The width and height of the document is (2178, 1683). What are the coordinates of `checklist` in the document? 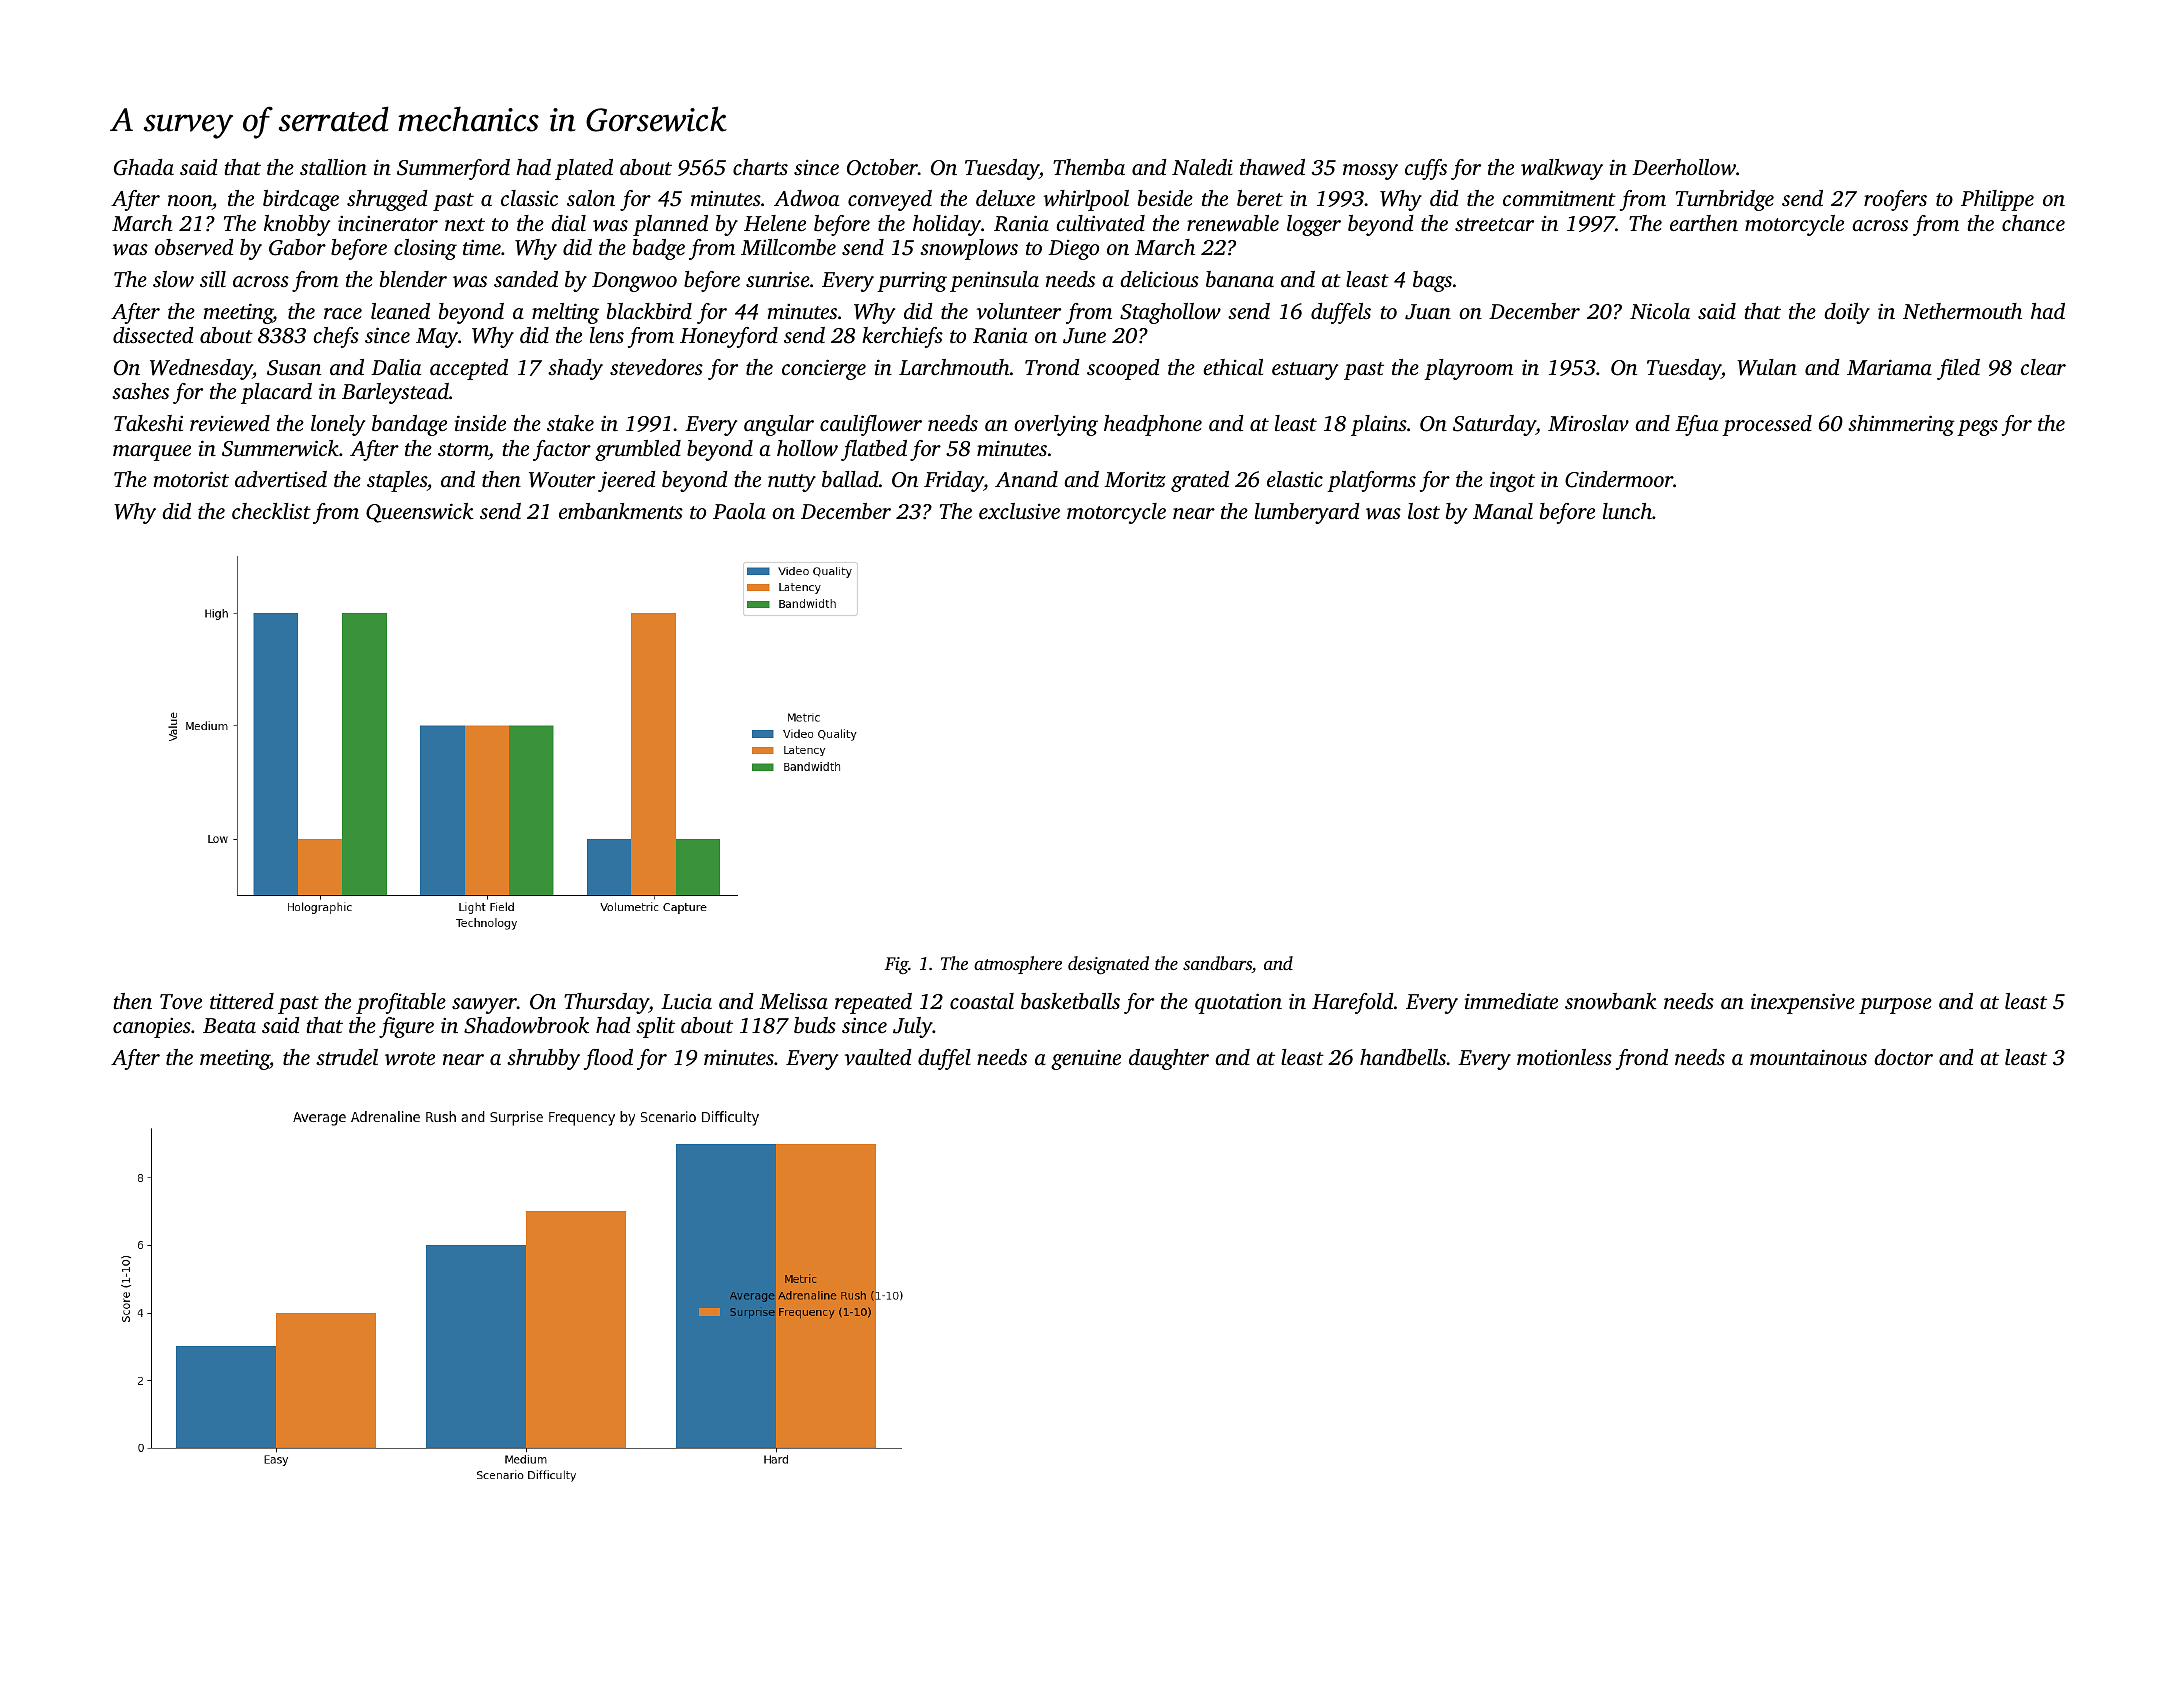 It's located at (271, 511).
